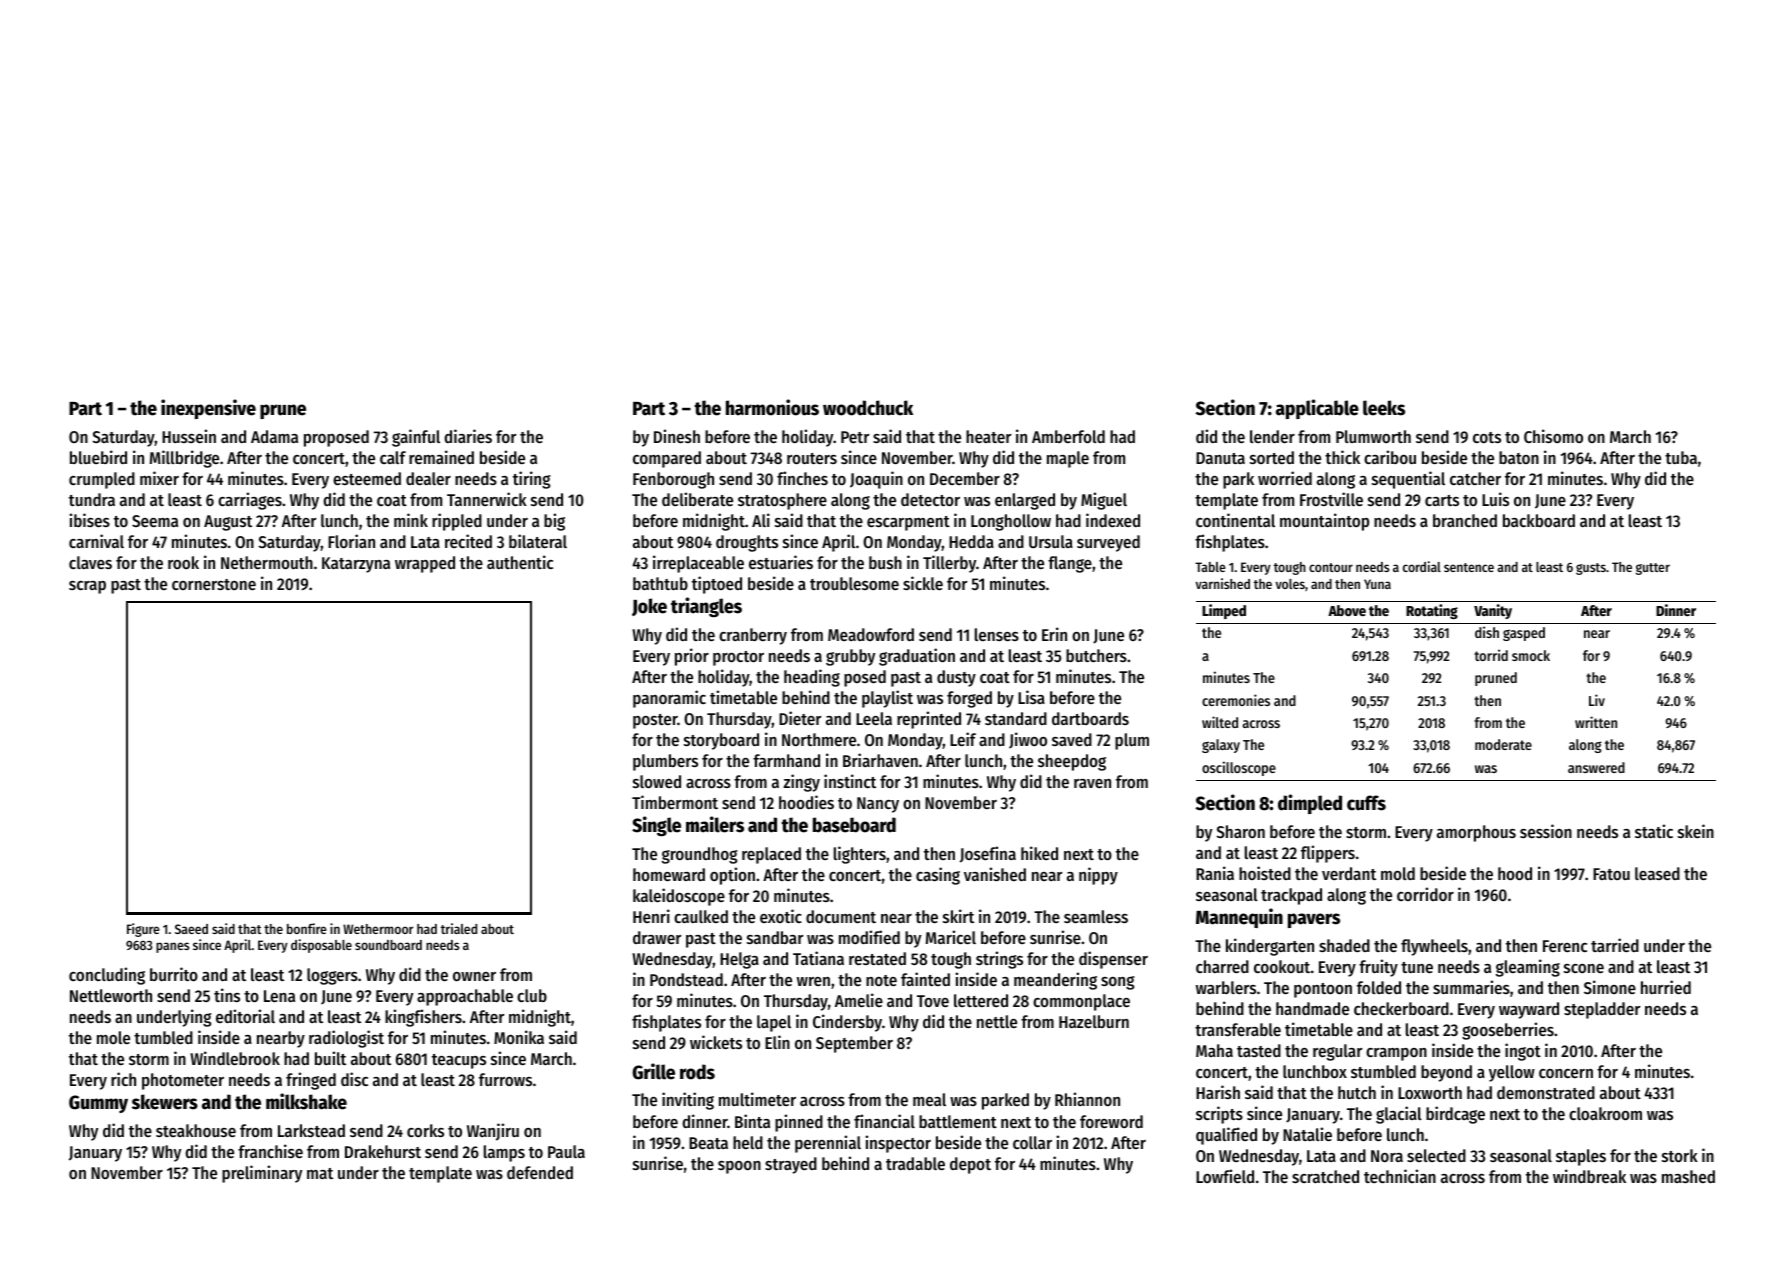 This document has width=1785, height=1262. I want to click on inexpensive, so click(208, 409).
